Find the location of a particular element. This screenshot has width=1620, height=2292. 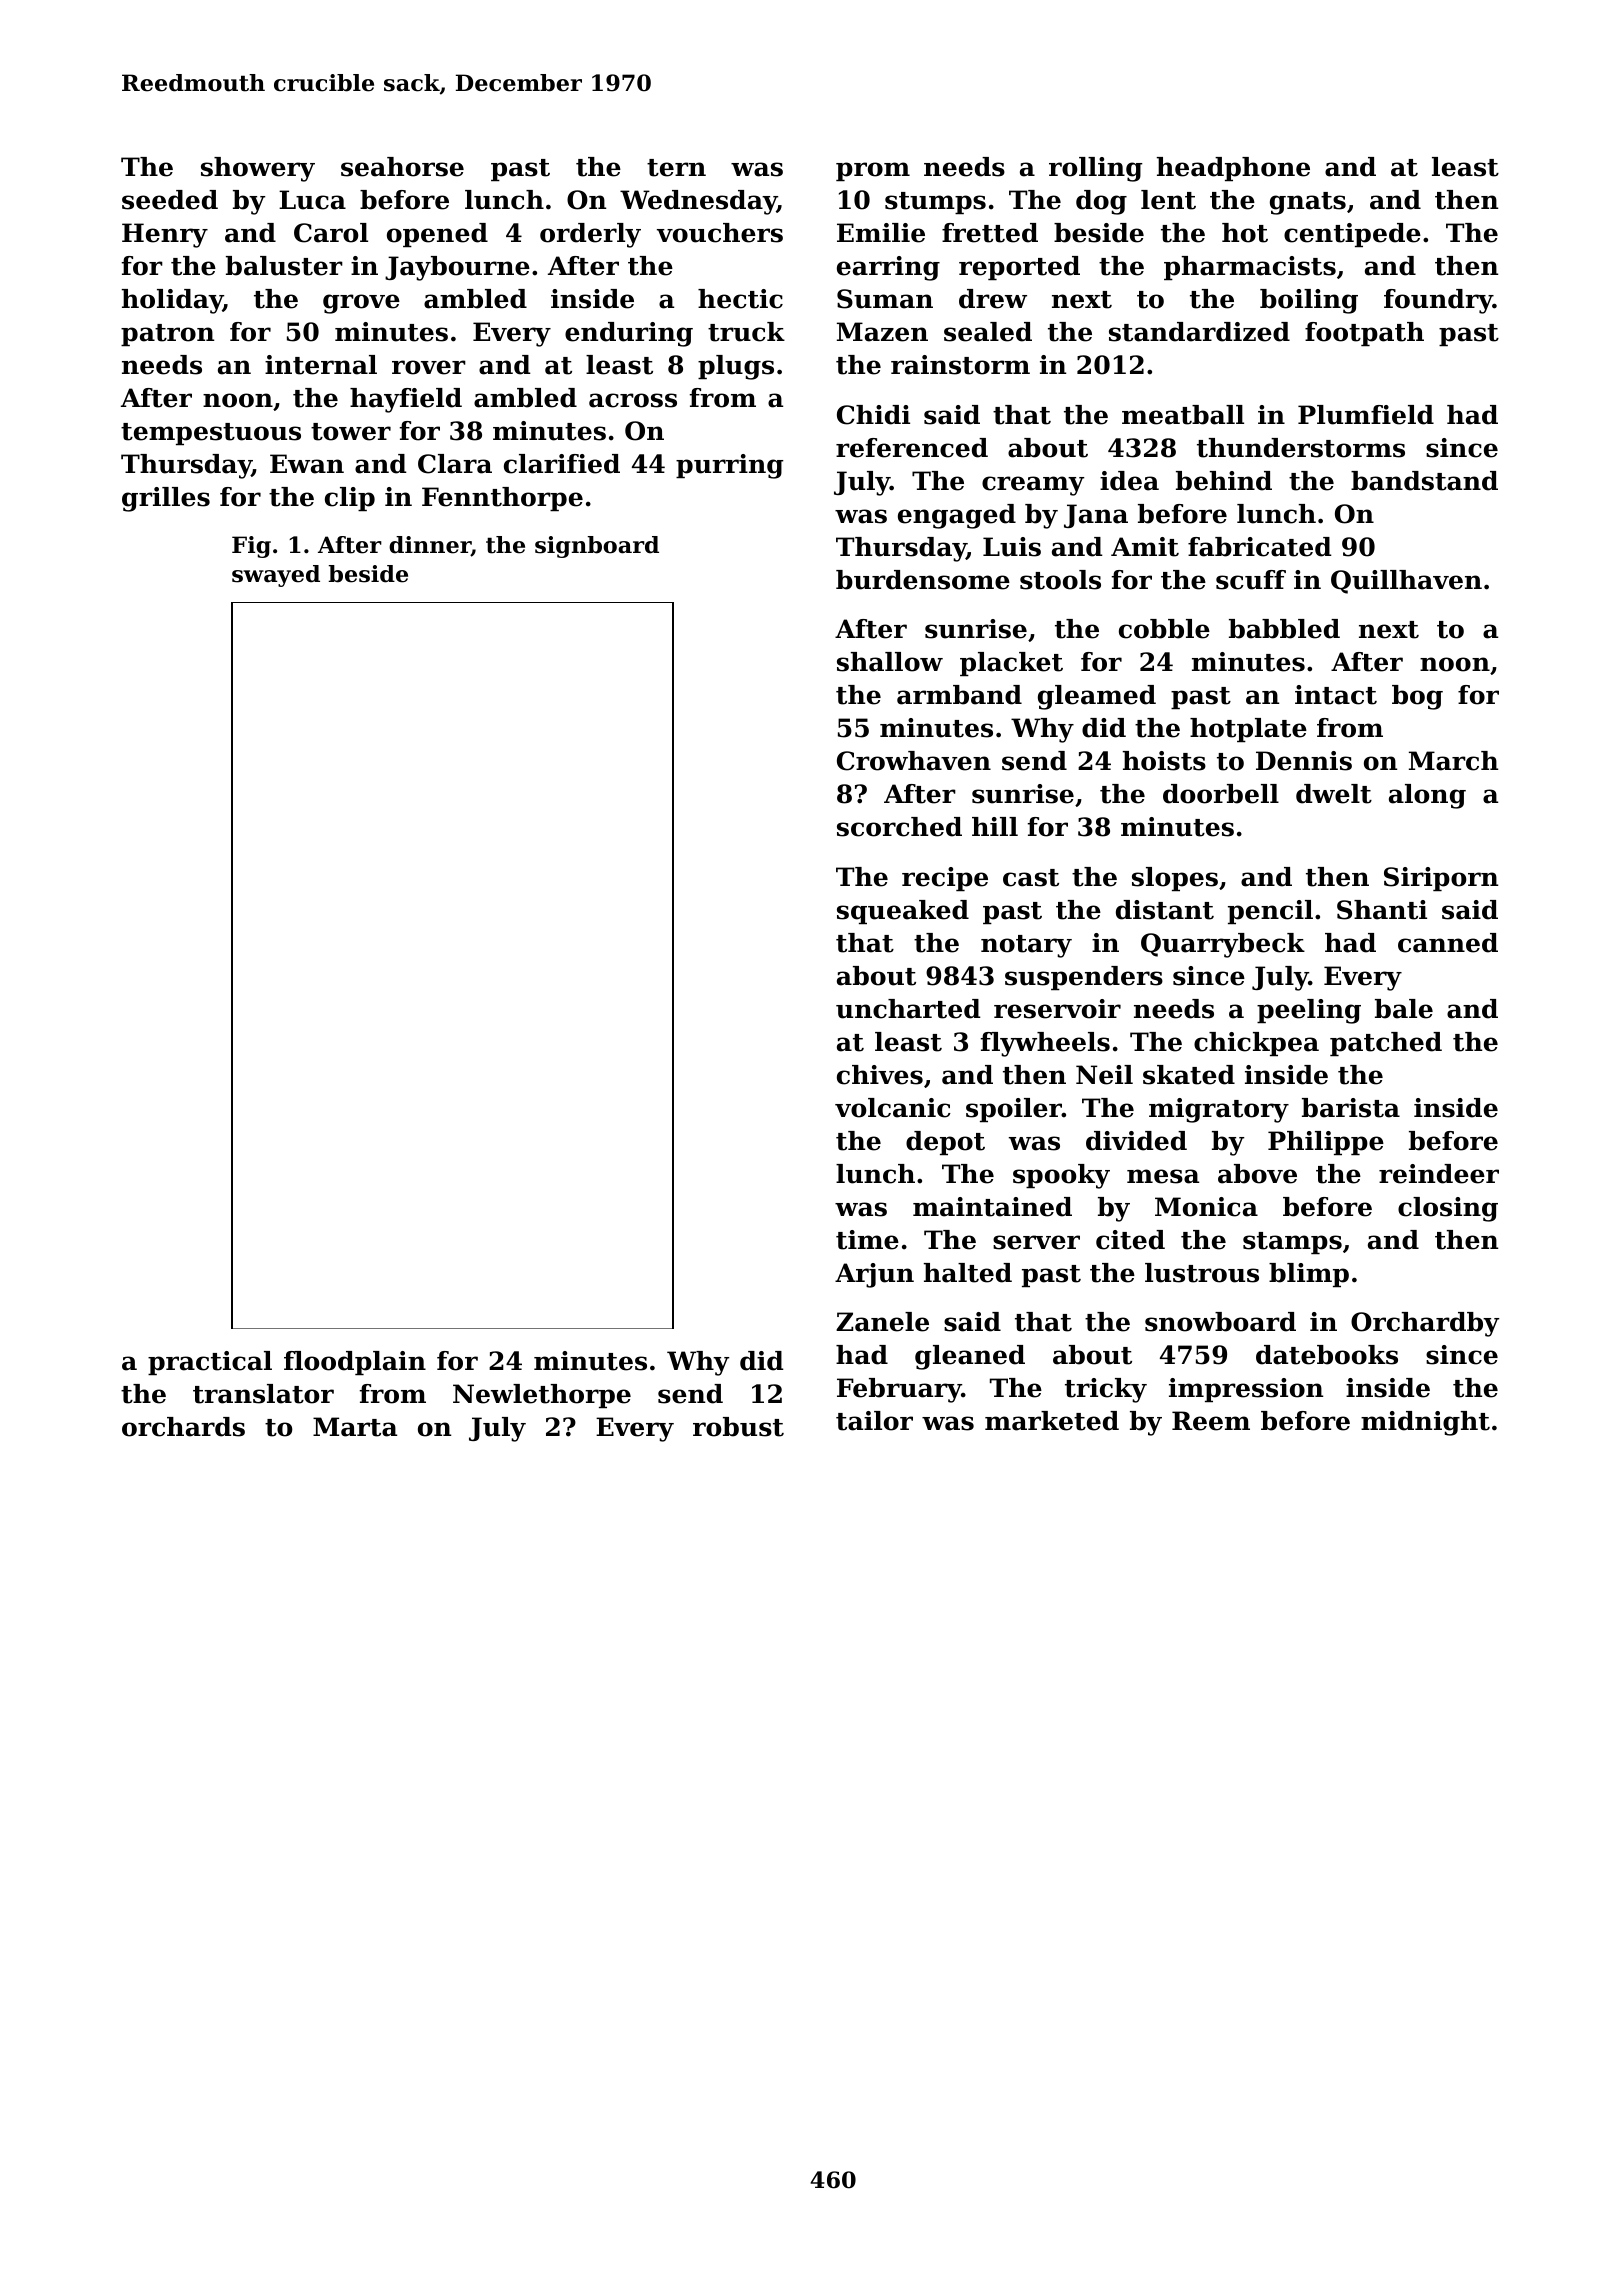

floodplain is located at coordinates (355, 1363).
